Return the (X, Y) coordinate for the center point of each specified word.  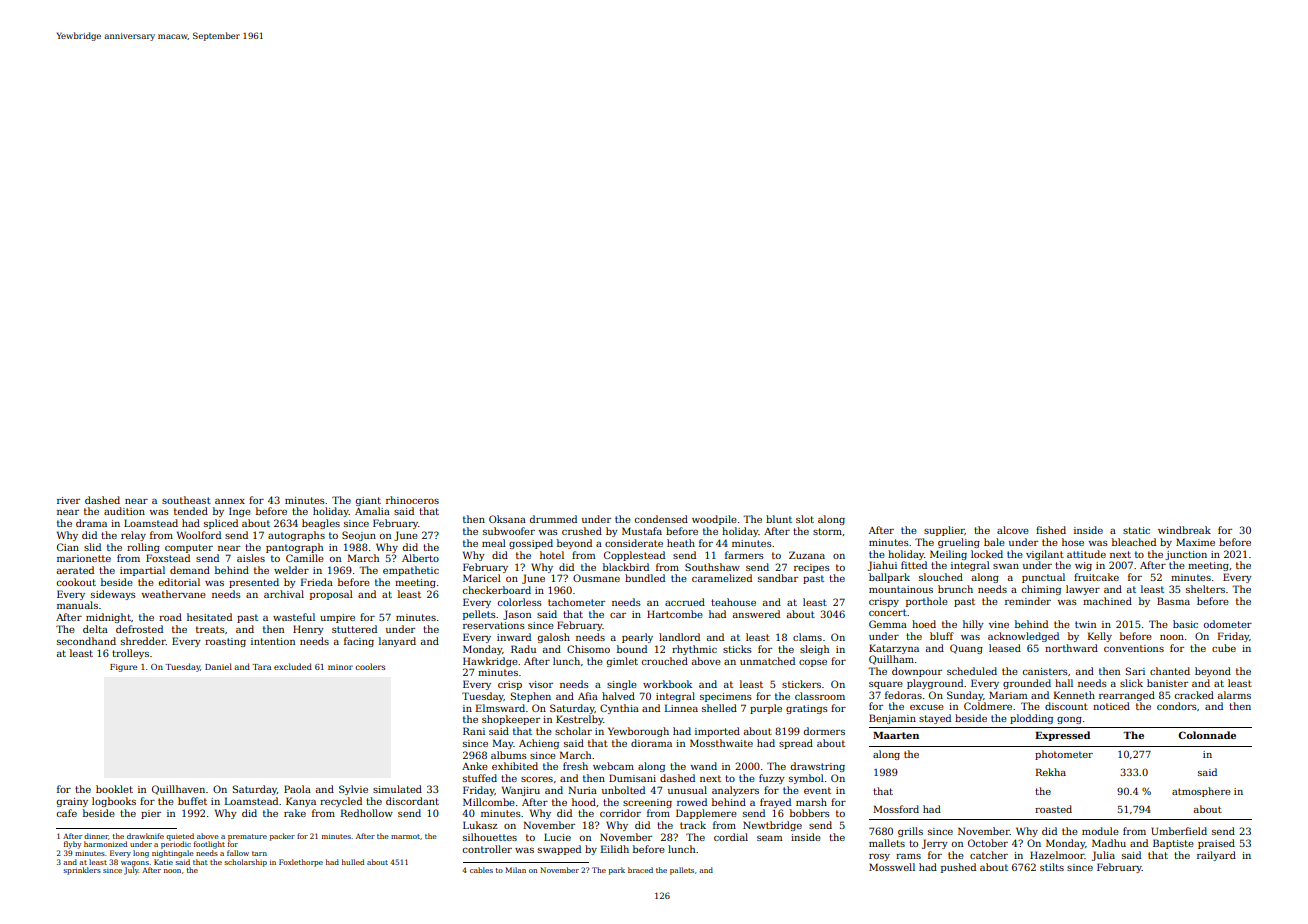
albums (509, 755)
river (68, 500)
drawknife (145, 836)
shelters (1205, 589)
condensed (661, 519)
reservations (494, 625)
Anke (475, 766)
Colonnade (1207, 735)
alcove (1013, 530)
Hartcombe (675, 614)
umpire (337, 618)
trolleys (130, 654)
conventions (1134, 648)
